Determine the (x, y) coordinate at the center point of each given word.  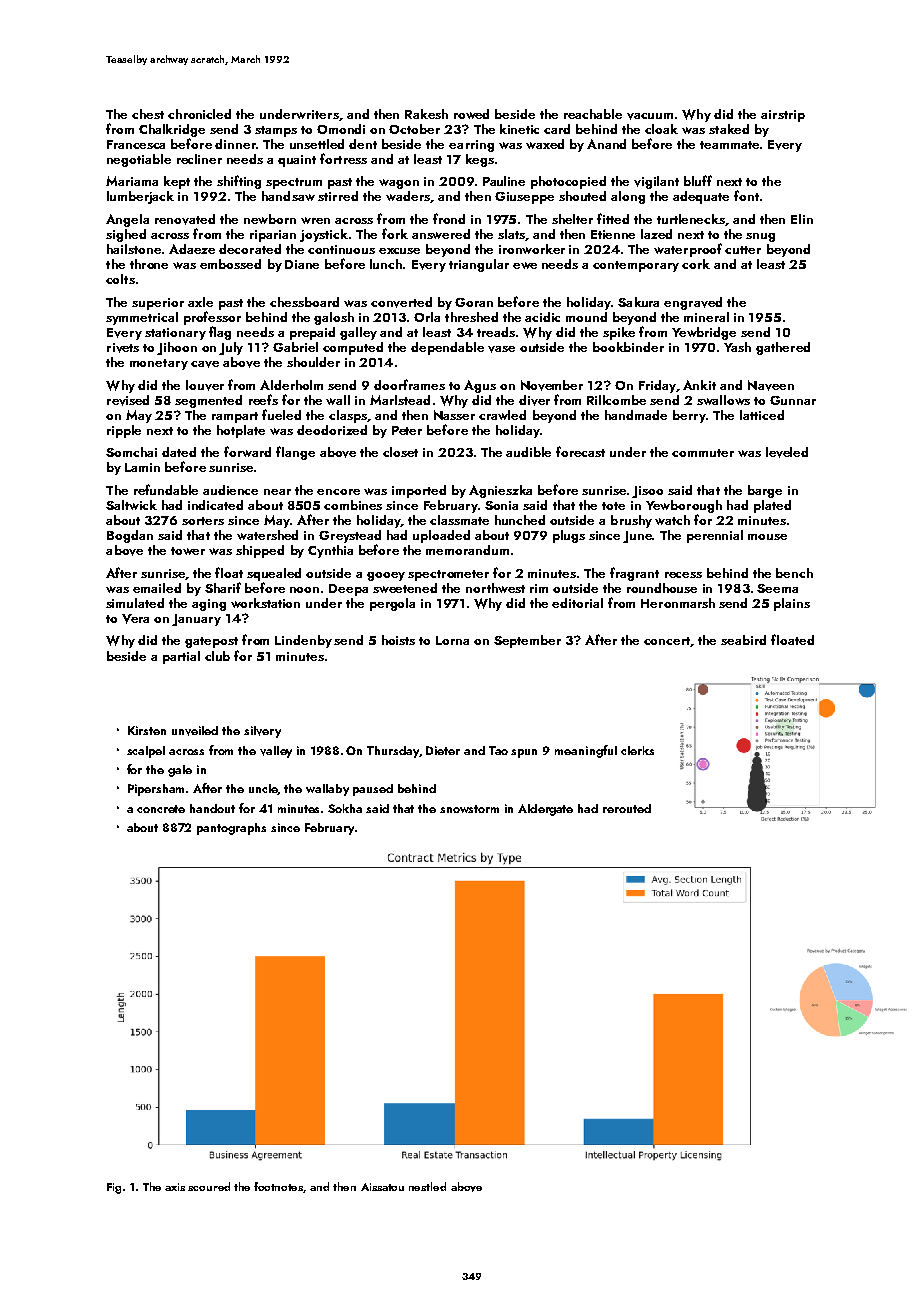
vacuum (650, 116)
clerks (637, 750)
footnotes (279, 1187)
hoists (398, 640)
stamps (276, 131)
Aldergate (545, 810)
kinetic (519, 129)
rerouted (627, 808)
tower (188, 551)
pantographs (231, 829)
